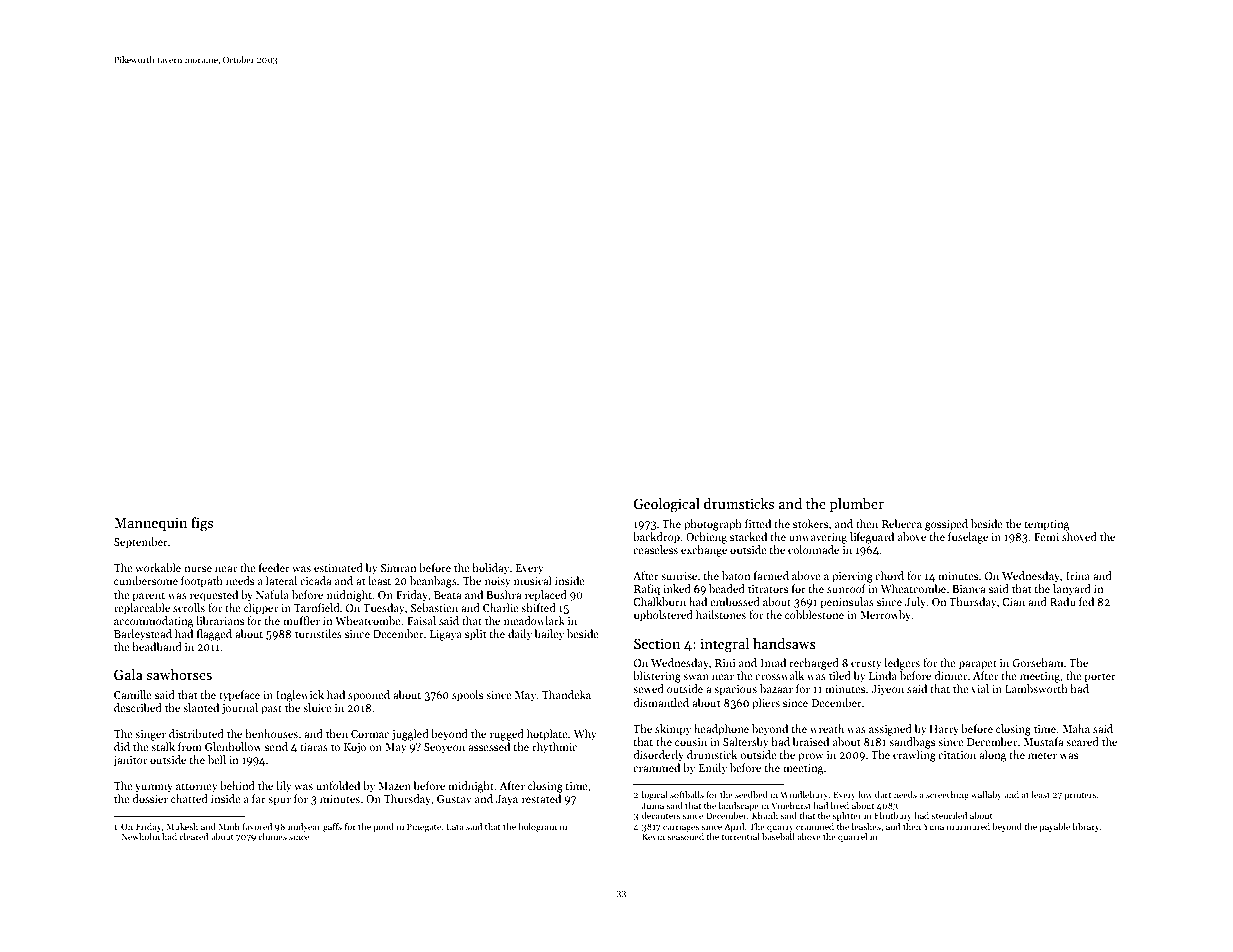 The height and width of the screenshot is (952, 1233). What do you see at coordinates (202, 524) in the screenshot?
I see `figs` at bounding box center [202, 524].
